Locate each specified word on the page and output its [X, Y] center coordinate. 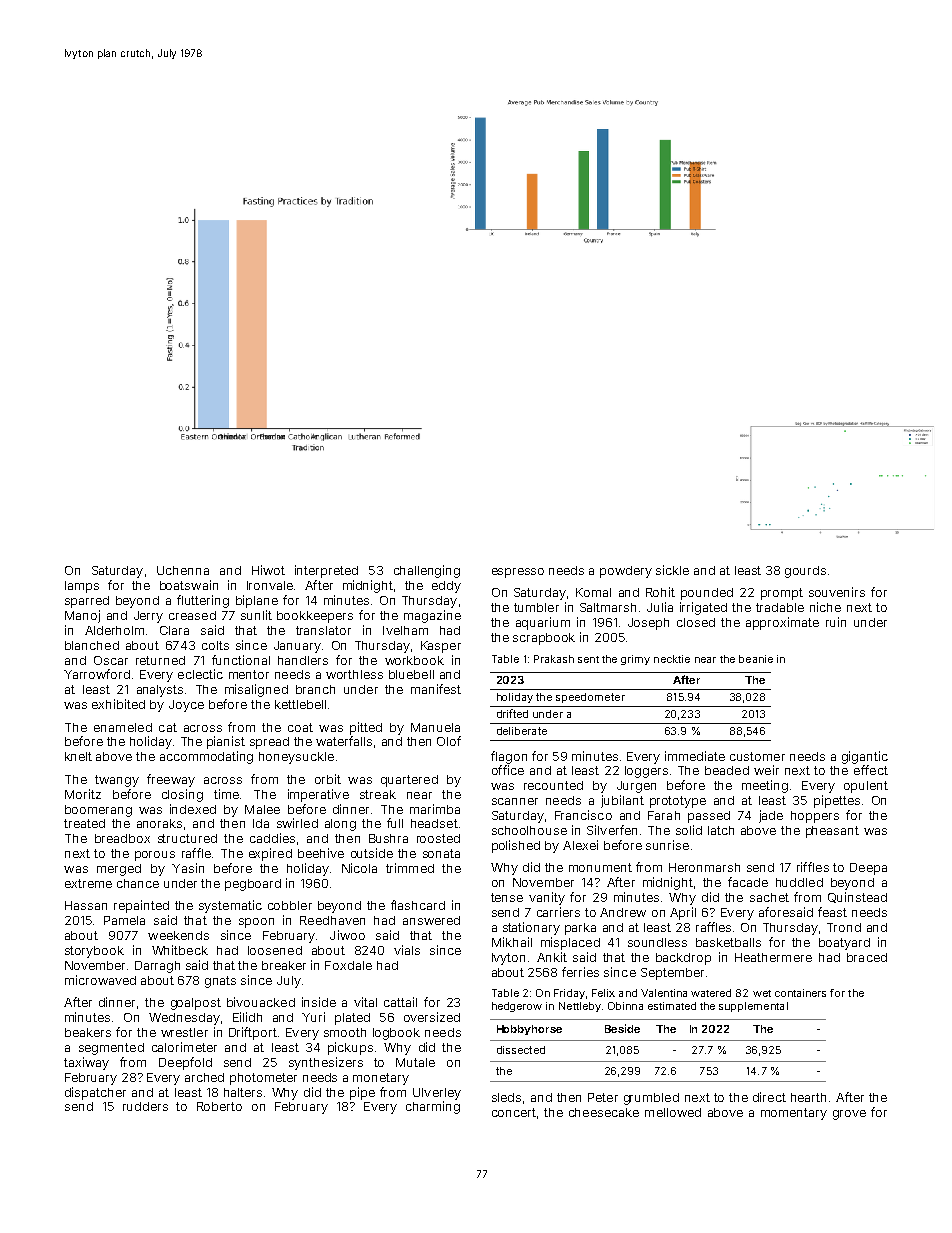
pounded [707, 594]
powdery [626, 572]
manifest [436, 689]
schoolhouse [529, 830]
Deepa [868, 869]
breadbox [122, 838]
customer [757, 756]
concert [514, 1112]
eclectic [200, 674]
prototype [678, 802]
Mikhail [512, 942]
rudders [145, 1106]
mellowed [673, 1112]
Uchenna [183, 570]
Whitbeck [180, 950]
